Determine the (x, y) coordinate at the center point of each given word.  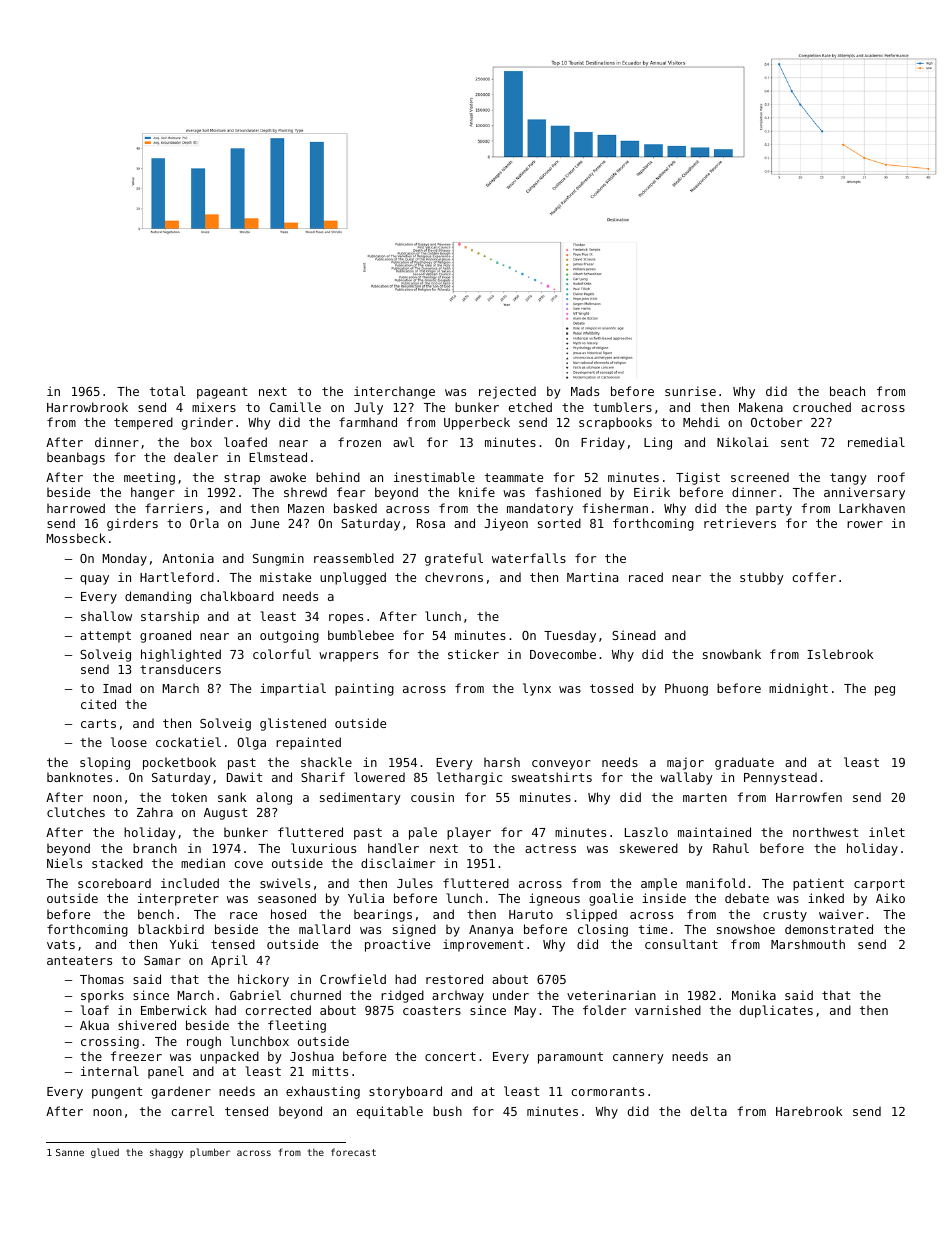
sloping (105, 763)
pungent (117, 1093)
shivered (147, 1025)
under (511, 995)
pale (423, 833)
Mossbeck (76, 538)
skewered (649, 848)
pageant (222, 393)
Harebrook (809, 1111)
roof (891, 477)
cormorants (607, 1091)
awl (403, 442)
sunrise (690, 391)
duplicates (776, 1011)
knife (477, 492)
